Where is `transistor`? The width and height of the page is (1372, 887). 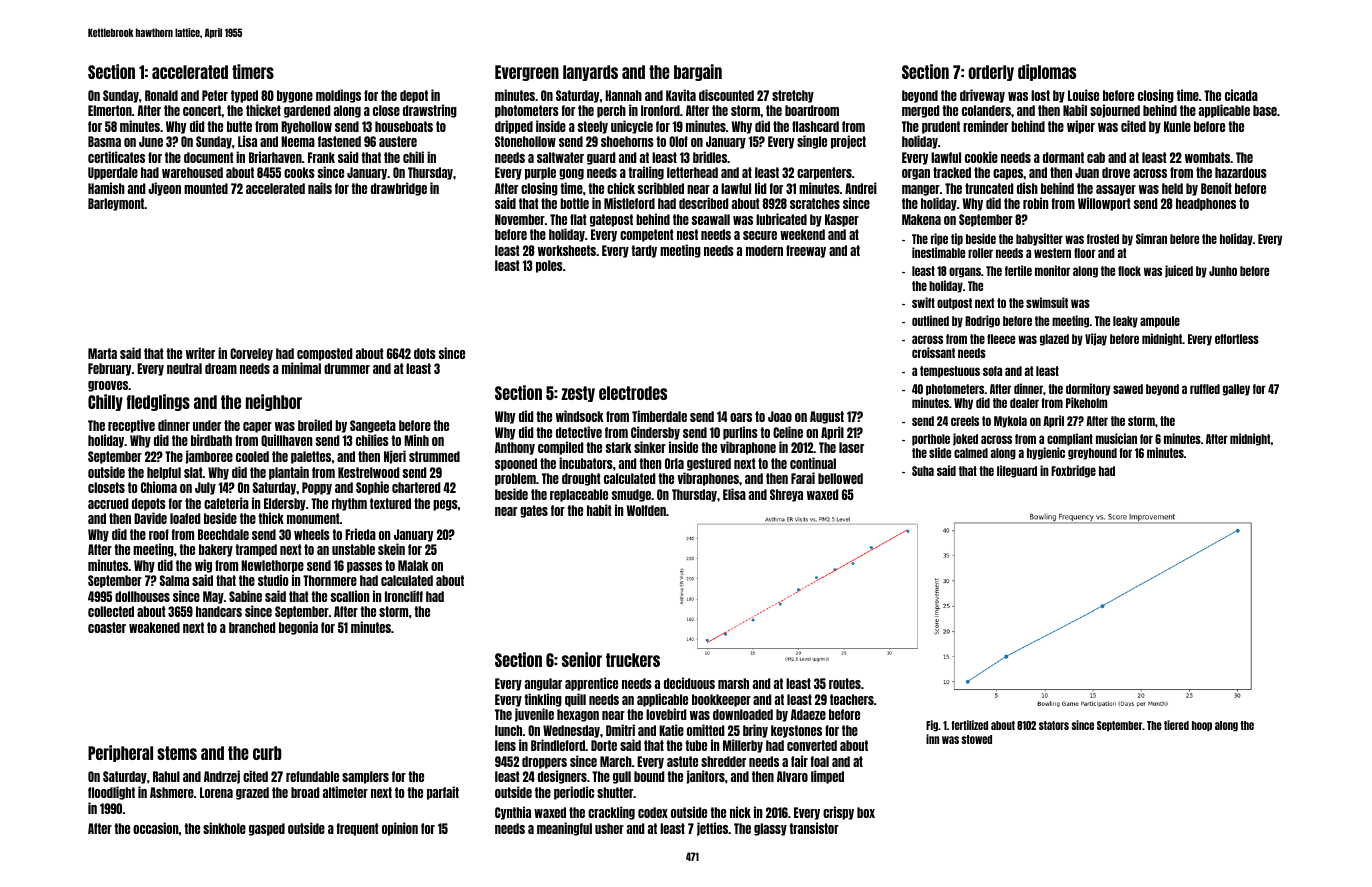
transistor is located at coordinates (814, 828).
